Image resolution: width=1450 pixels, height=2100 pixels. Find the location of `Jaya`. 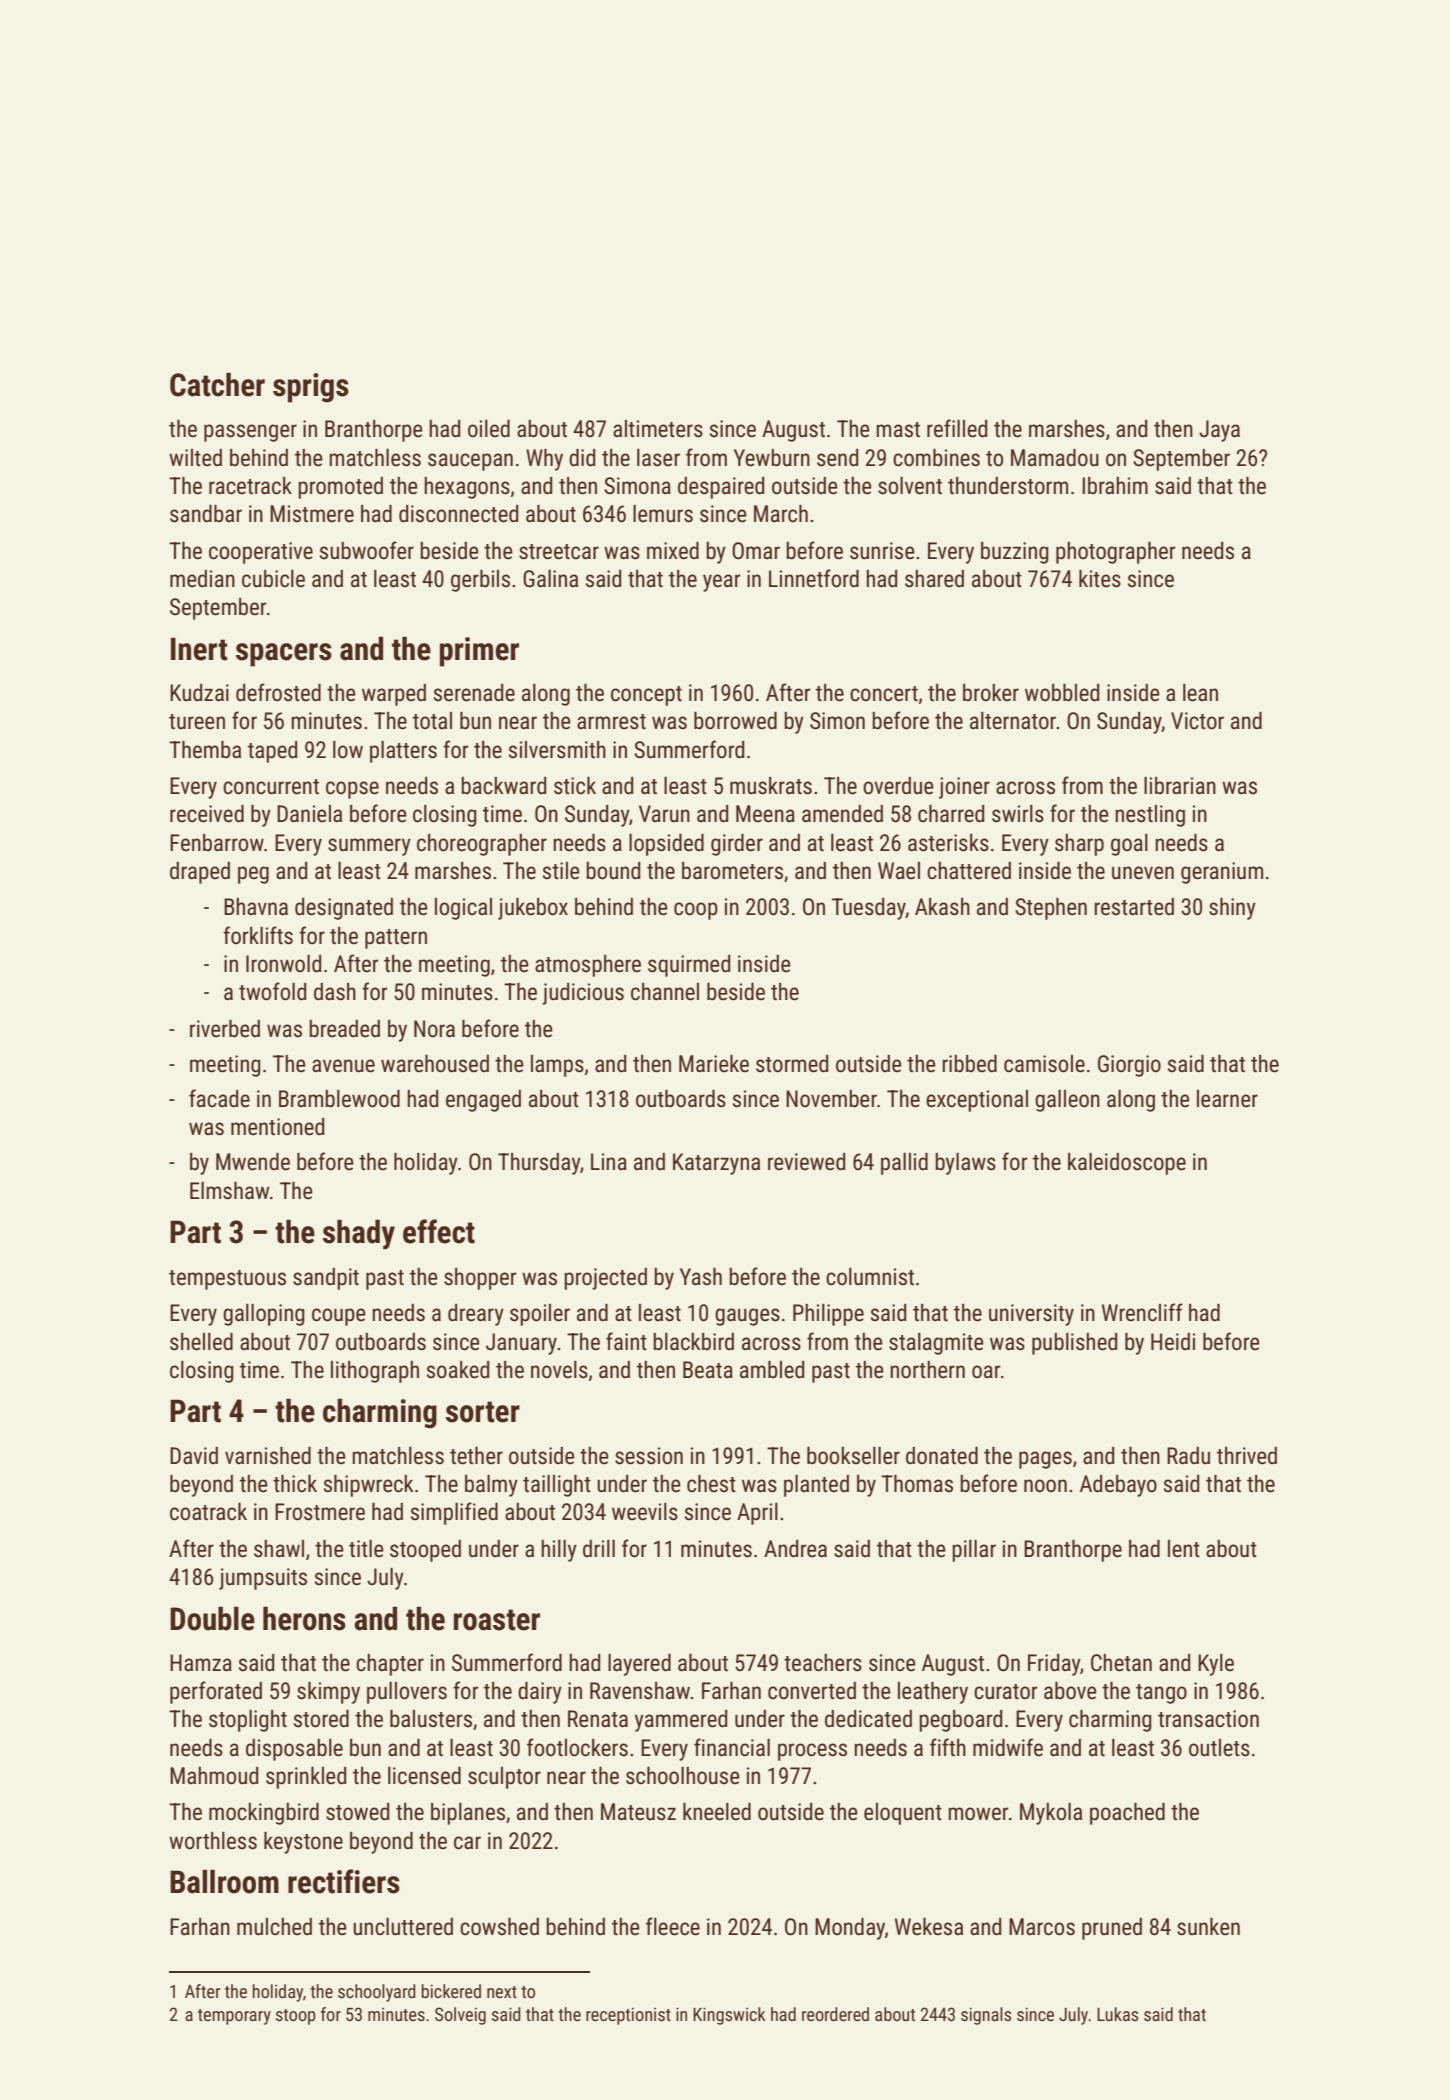

Jaya is located at coordinates (1219, 431).
